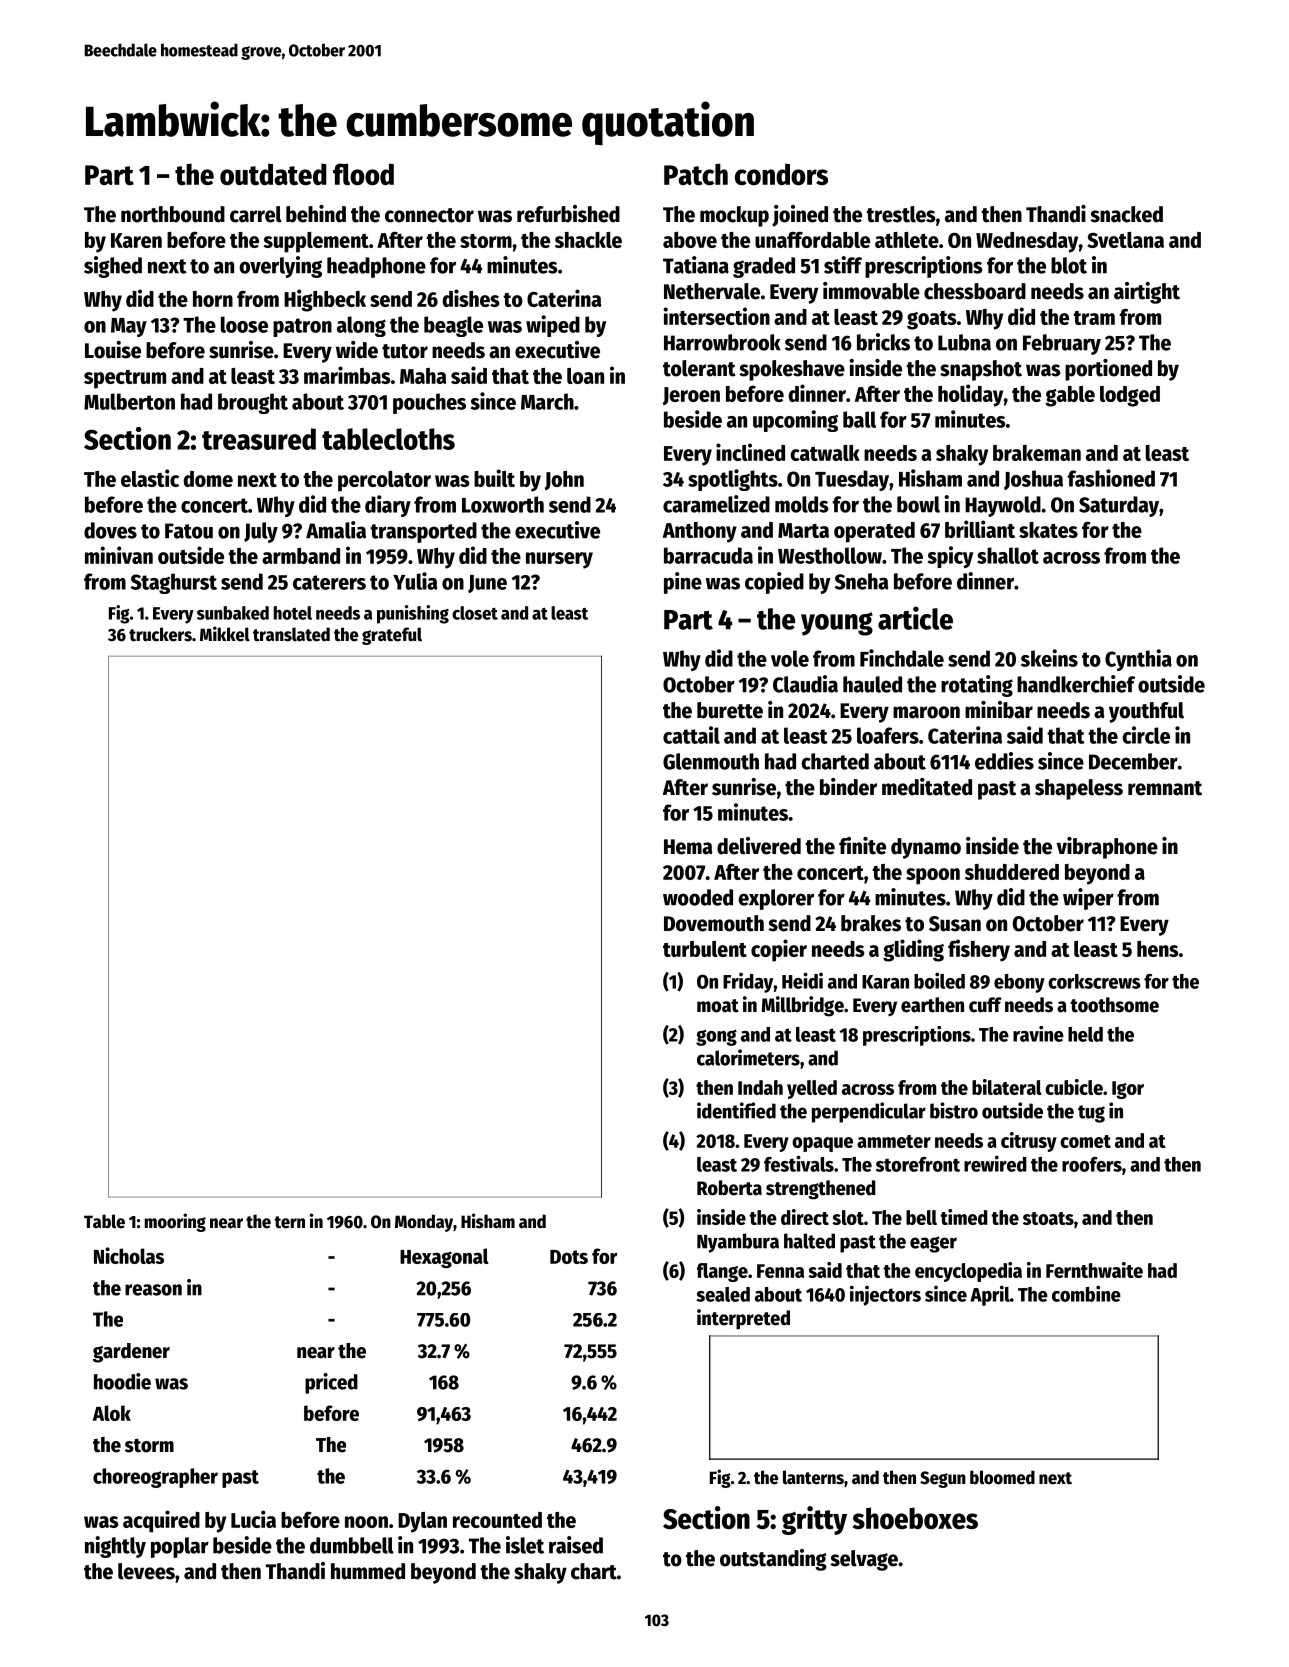 This page has width=1289, height=1667. I want to click on grateful, so click(392, 636).
